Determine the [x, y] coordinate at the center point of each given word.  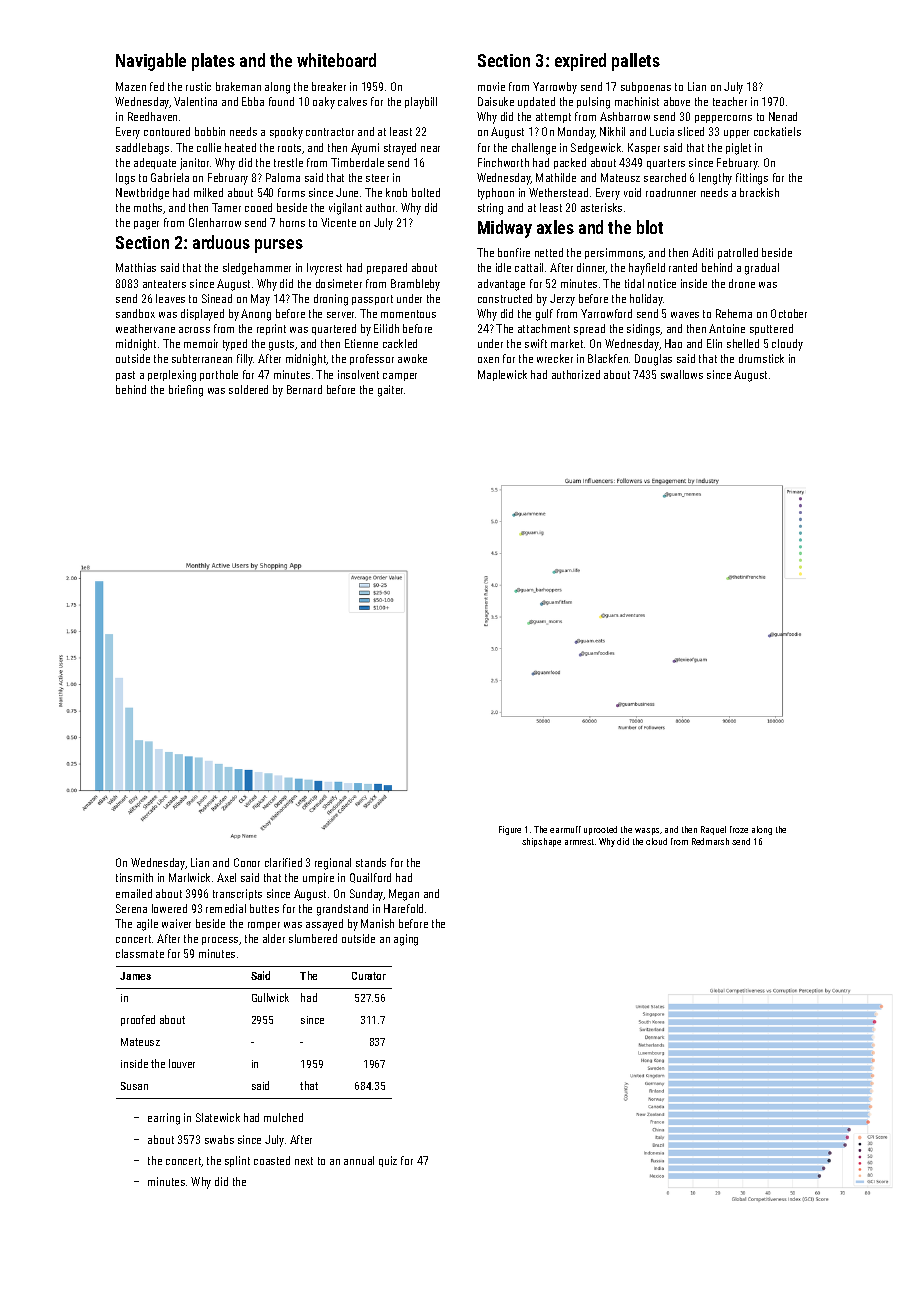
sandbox [135, 313]
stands [371, 862]
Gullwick [270, 997]
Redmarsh [710, 841]
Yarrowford [606, 313]
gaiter [390, 391]
